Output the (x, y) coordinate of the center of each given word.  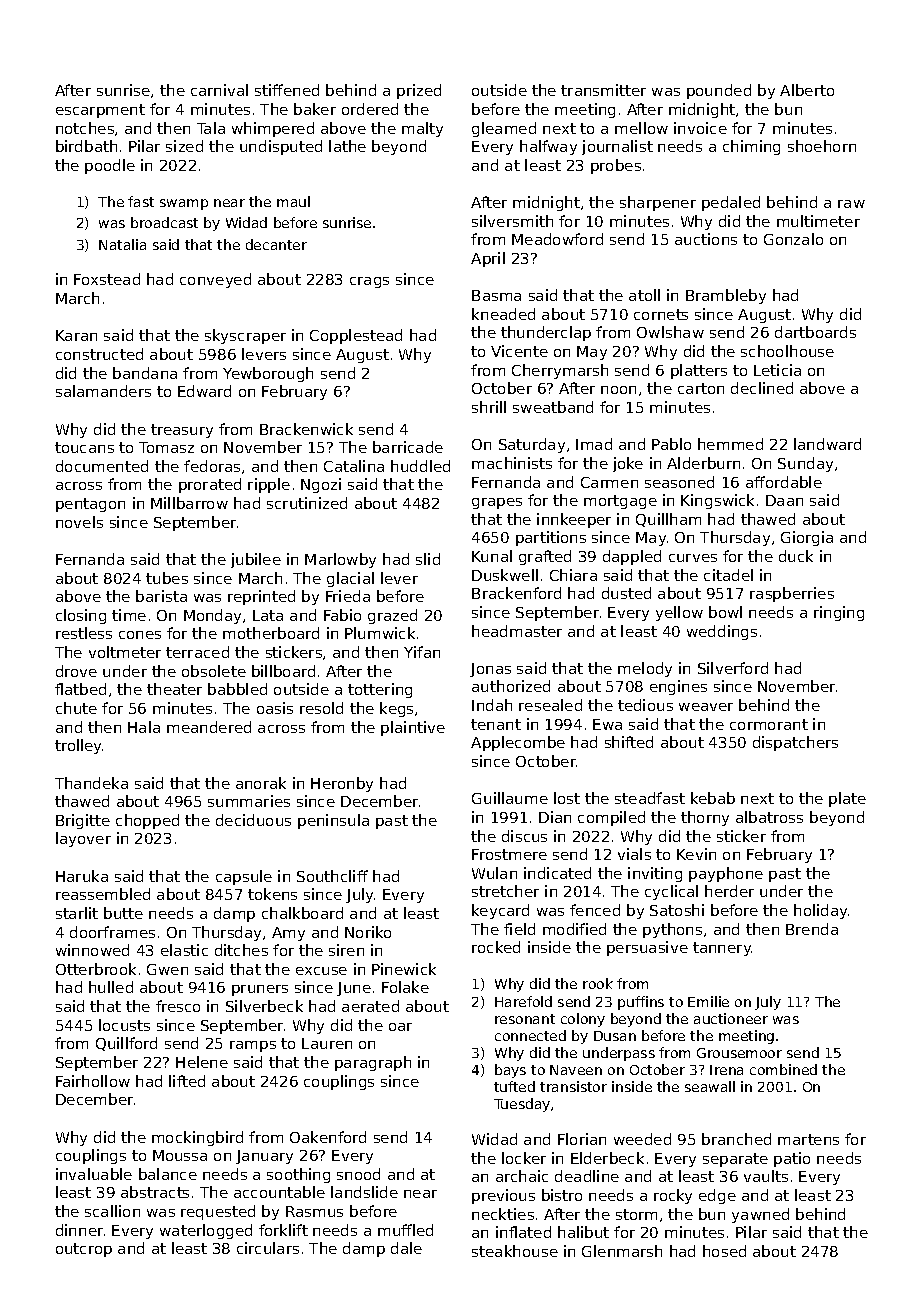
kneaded (503, 314)
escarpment (100, 111)
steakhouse (515, 1251)
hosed (724, 1251)
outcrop (84, 1250)
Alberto (807, 90)
